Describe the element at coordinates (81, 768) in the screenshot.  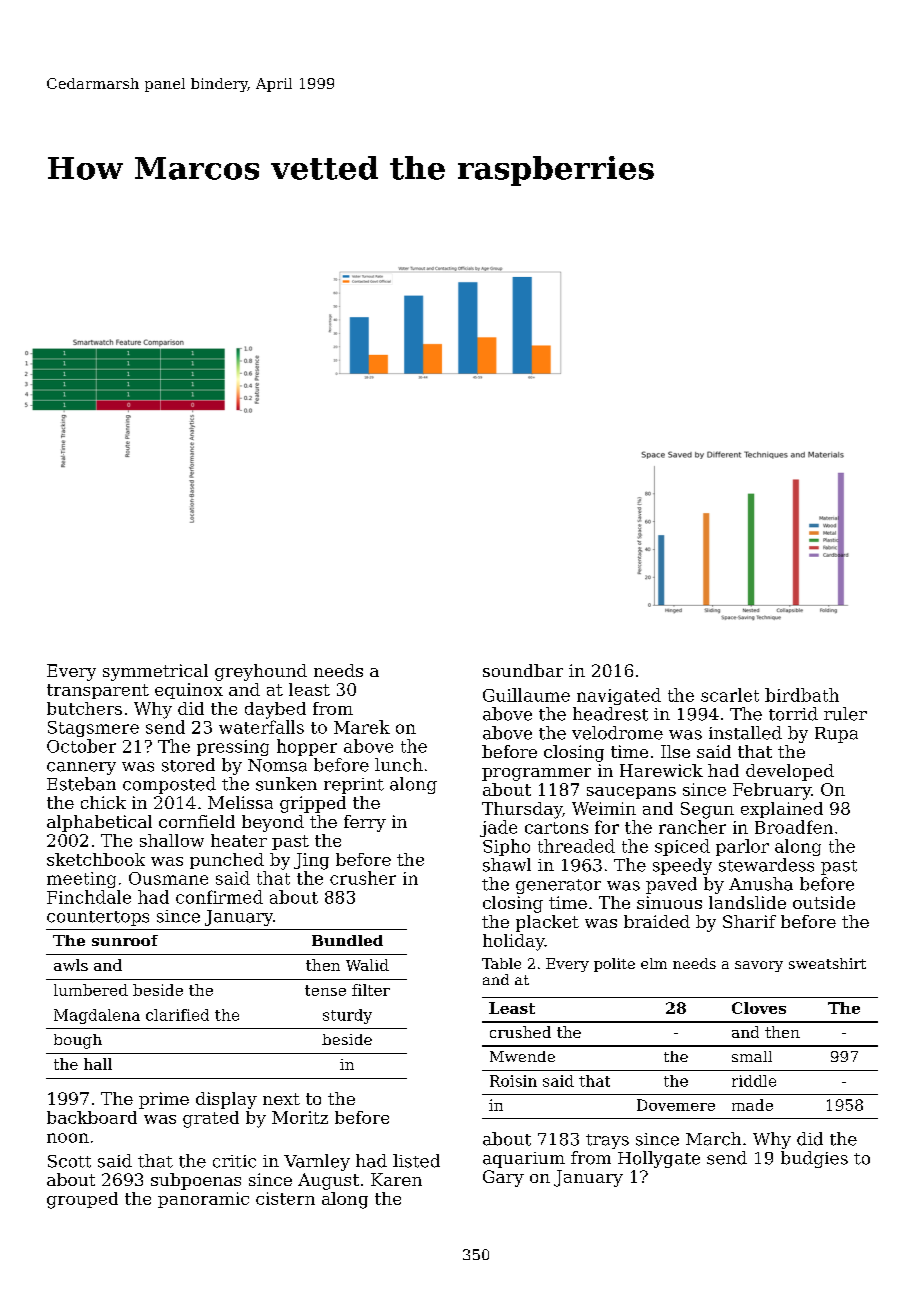
I see `cannery` at that location.
